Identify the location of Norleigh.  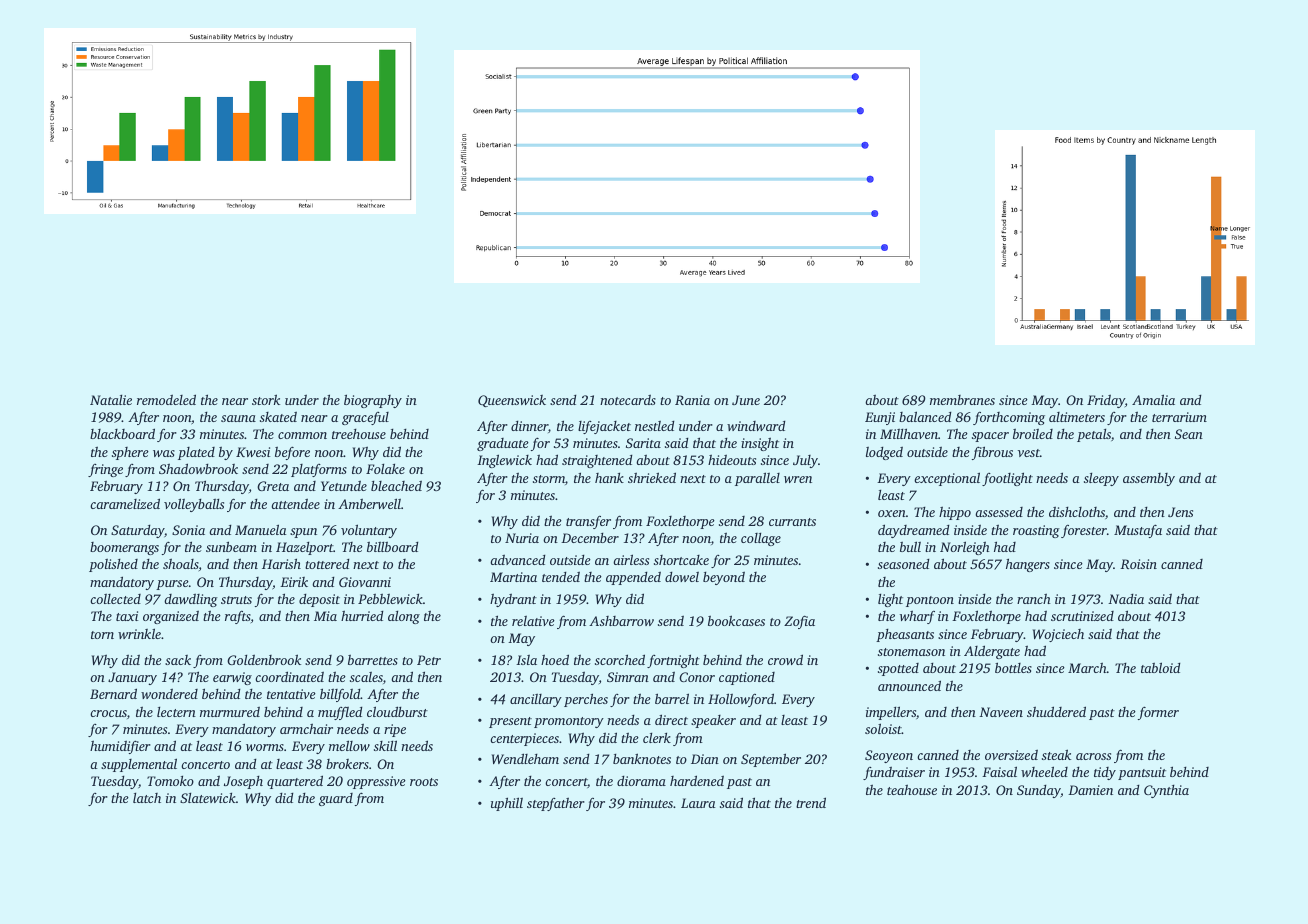
(965, 548).
